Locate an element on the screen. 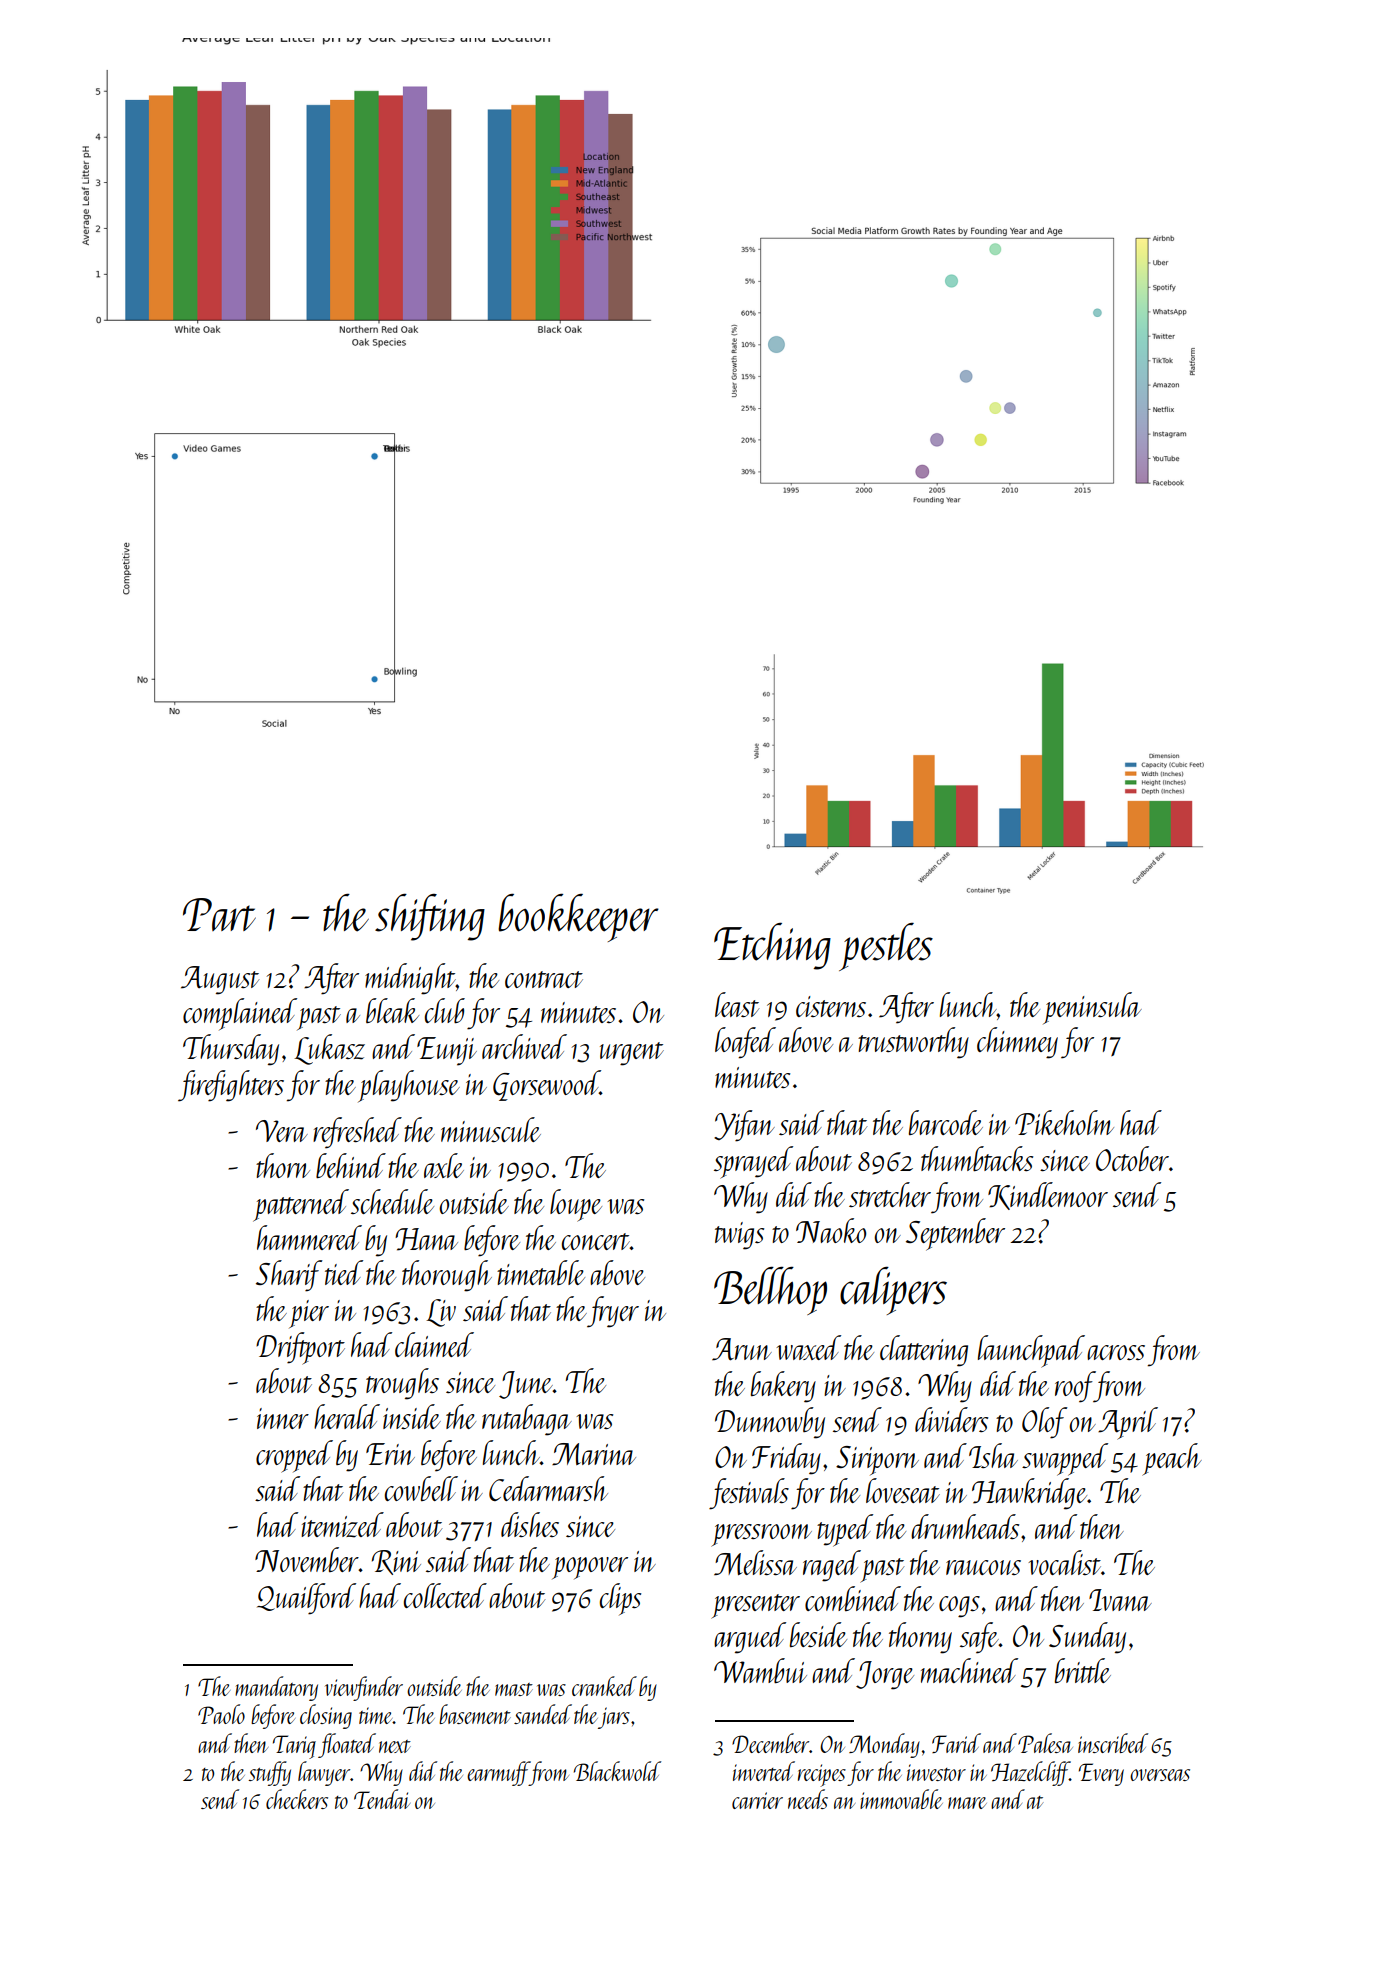 This screenshot has height=1969, width=1386. peninsula is located at coordinates (1092, 1008).
